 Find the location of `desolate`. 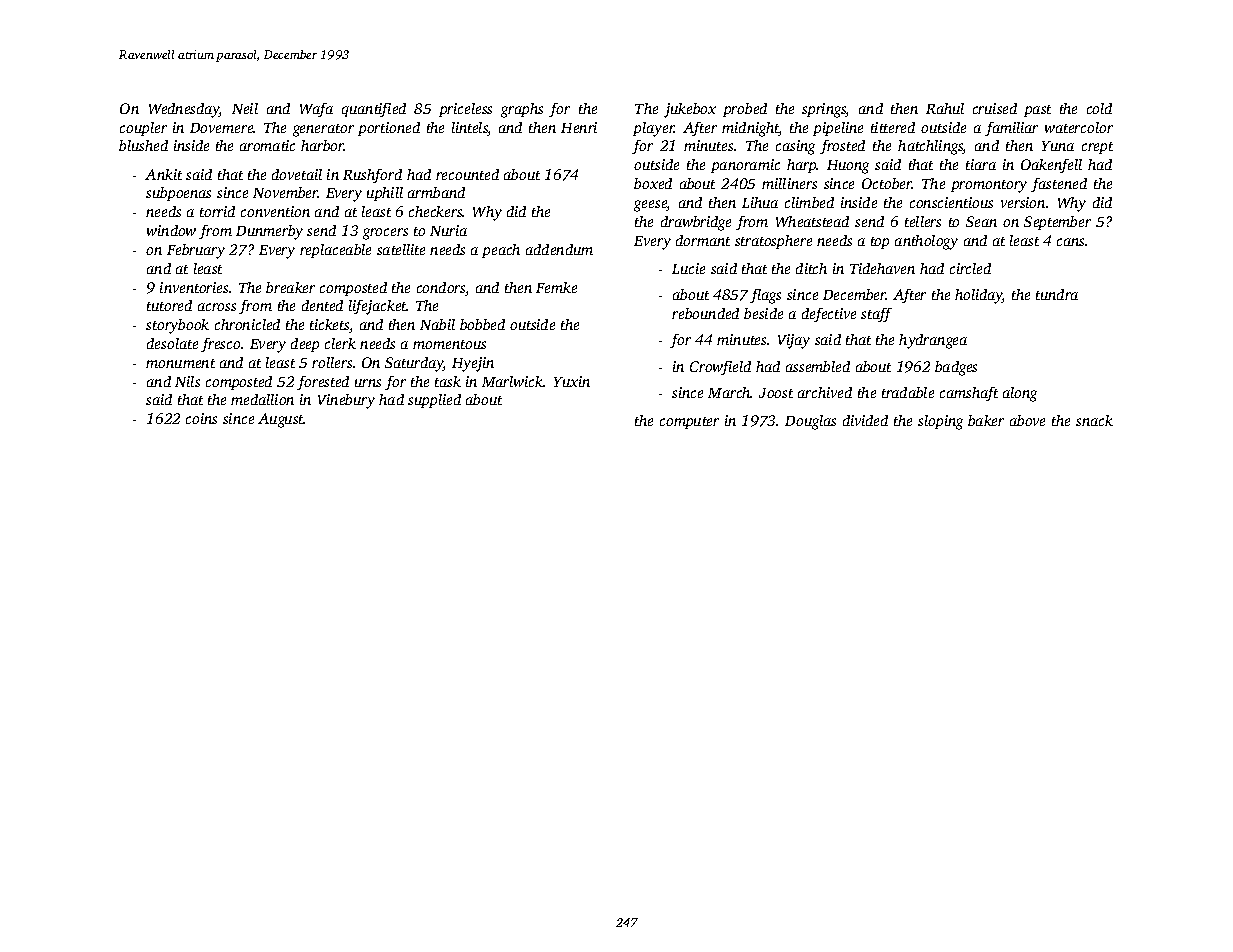

desolate is located at coordinates (172, 343).
